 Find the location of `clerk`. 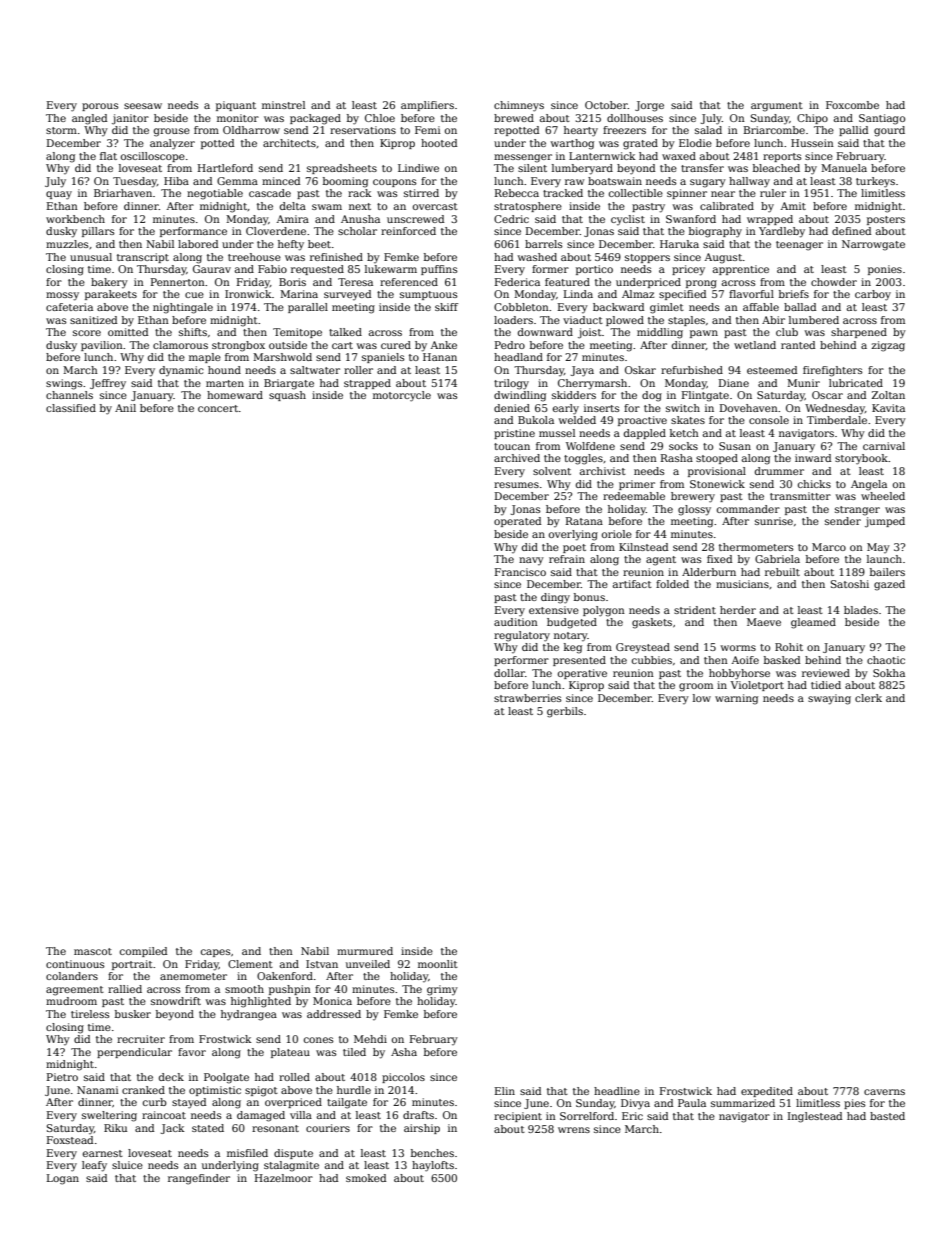

clerk is located at coordinates (868, 698).
